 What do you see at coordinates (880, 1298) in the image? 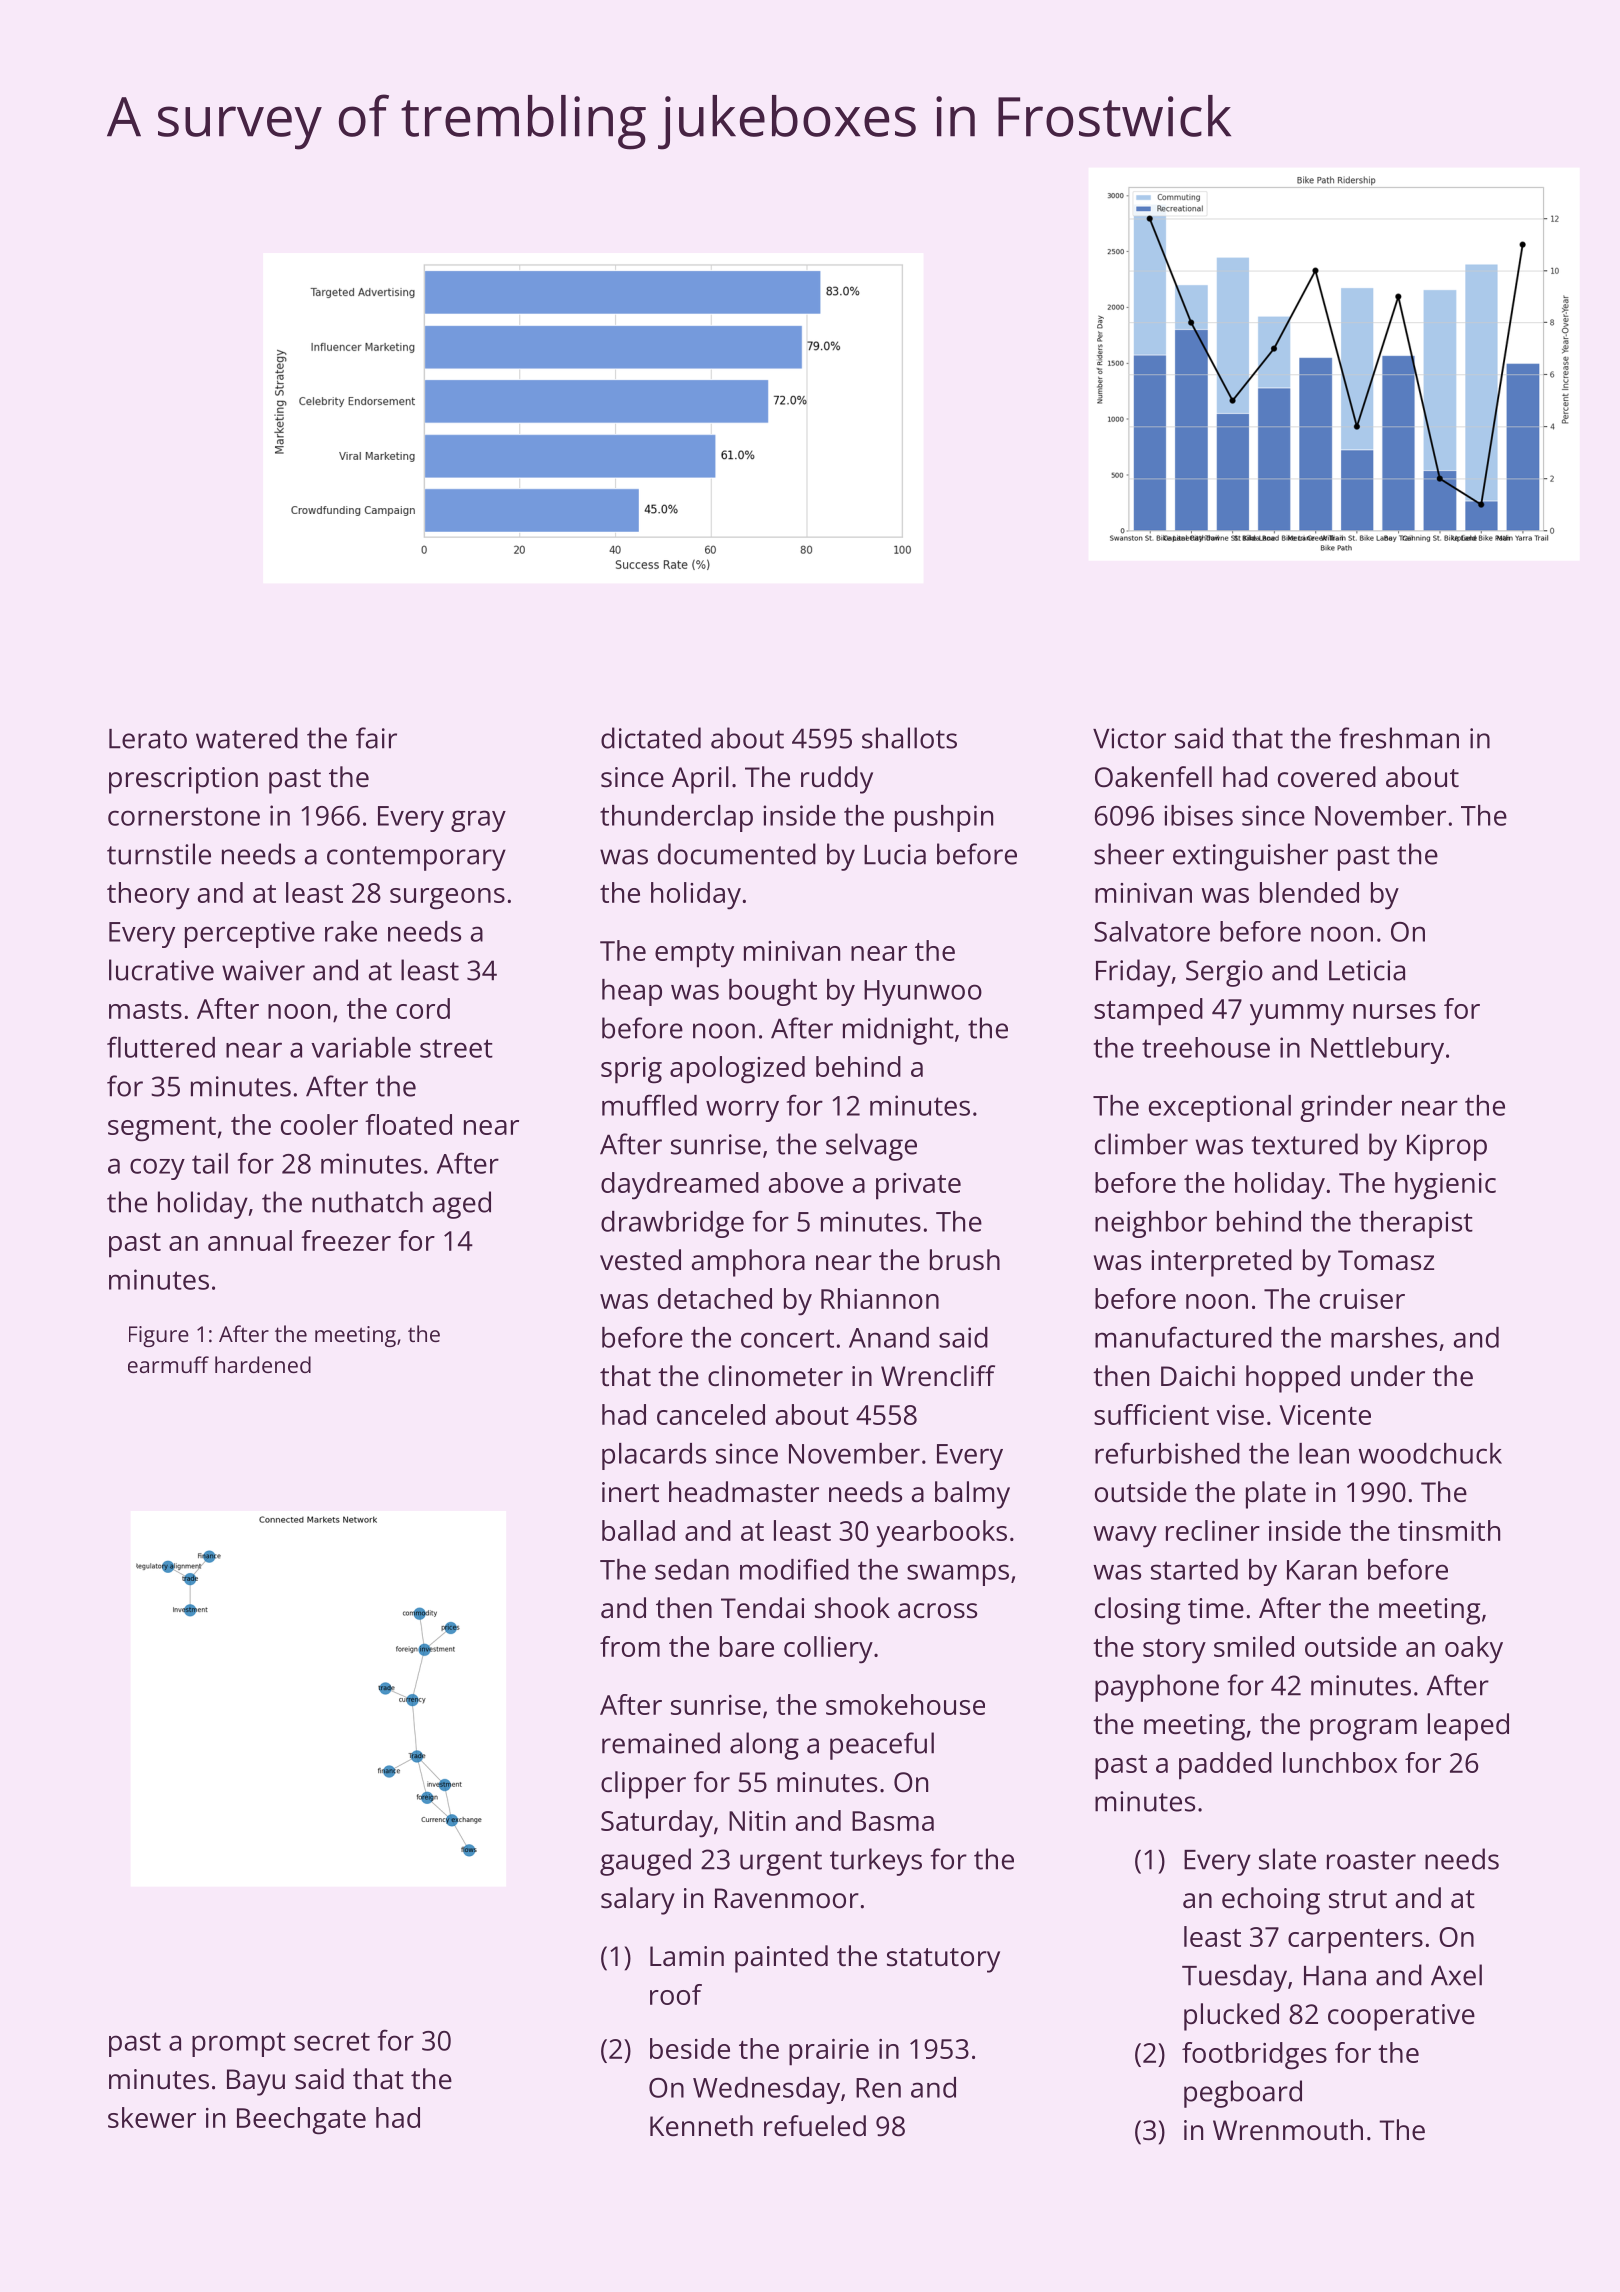
I see `Rhiannon` at bounding box center [880, 1298].
